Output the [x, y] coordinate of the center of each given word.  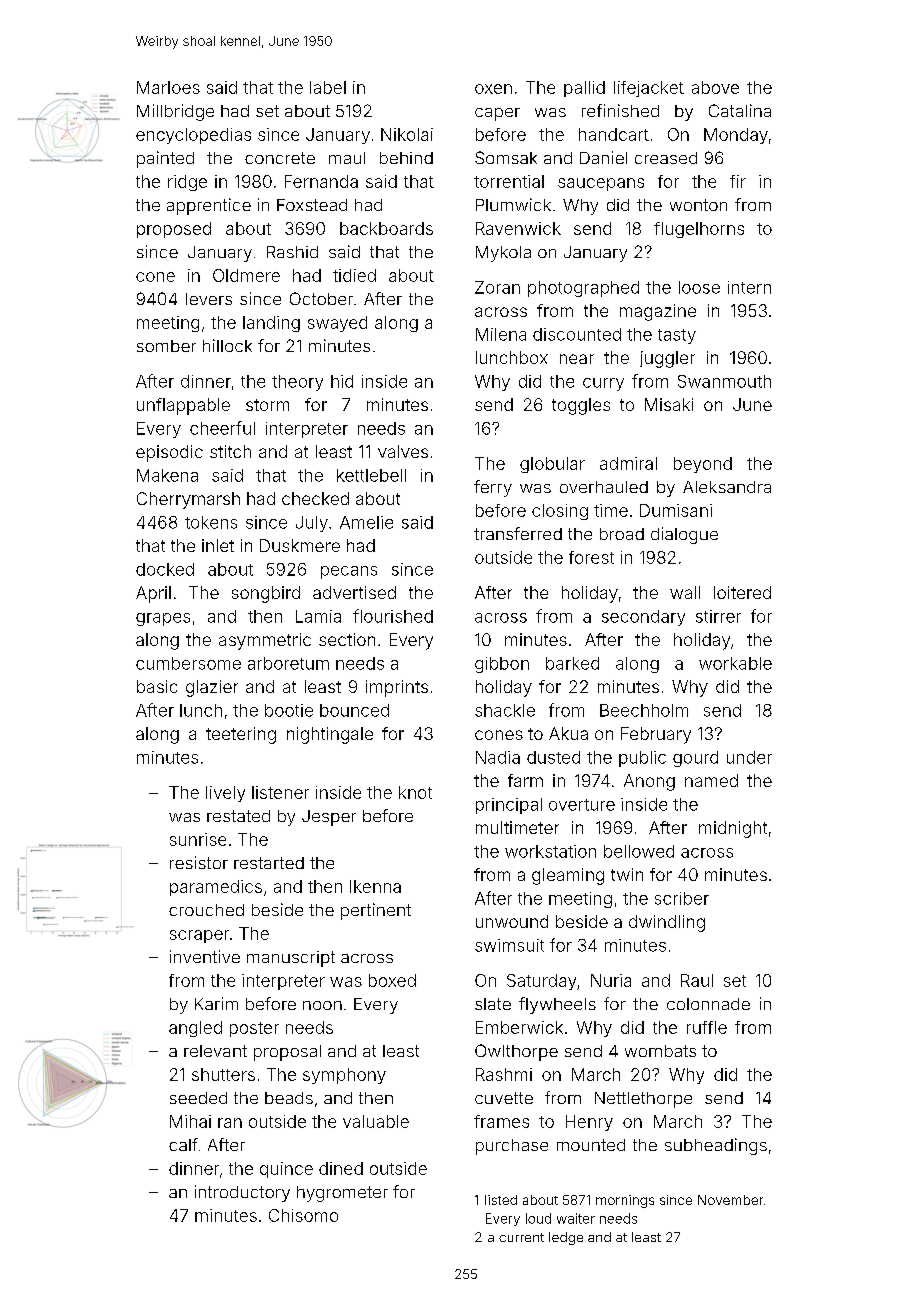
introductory [242, 1193]
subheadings [716, 1146]
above [715, 87]
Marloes [168, 87]
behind [406, 158]
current [521, 1237]
